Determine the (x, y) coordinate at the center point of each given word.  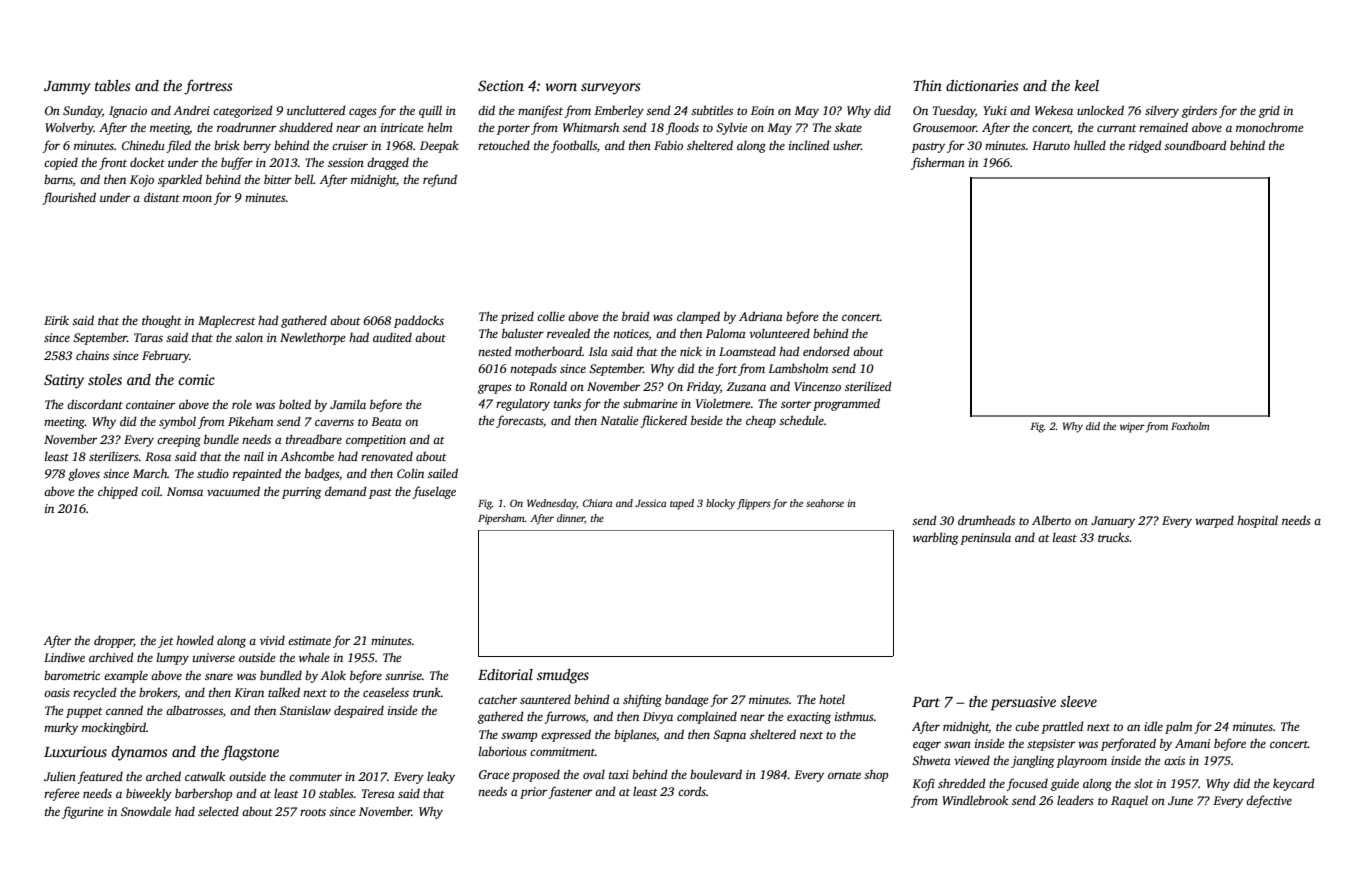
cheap (761, 421)
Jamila (348, 404)
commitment (562, 751)
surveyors (611, 89)
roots (313, 812)
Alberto (1051, 520)
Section (501, 85)
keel (1087, 85)
